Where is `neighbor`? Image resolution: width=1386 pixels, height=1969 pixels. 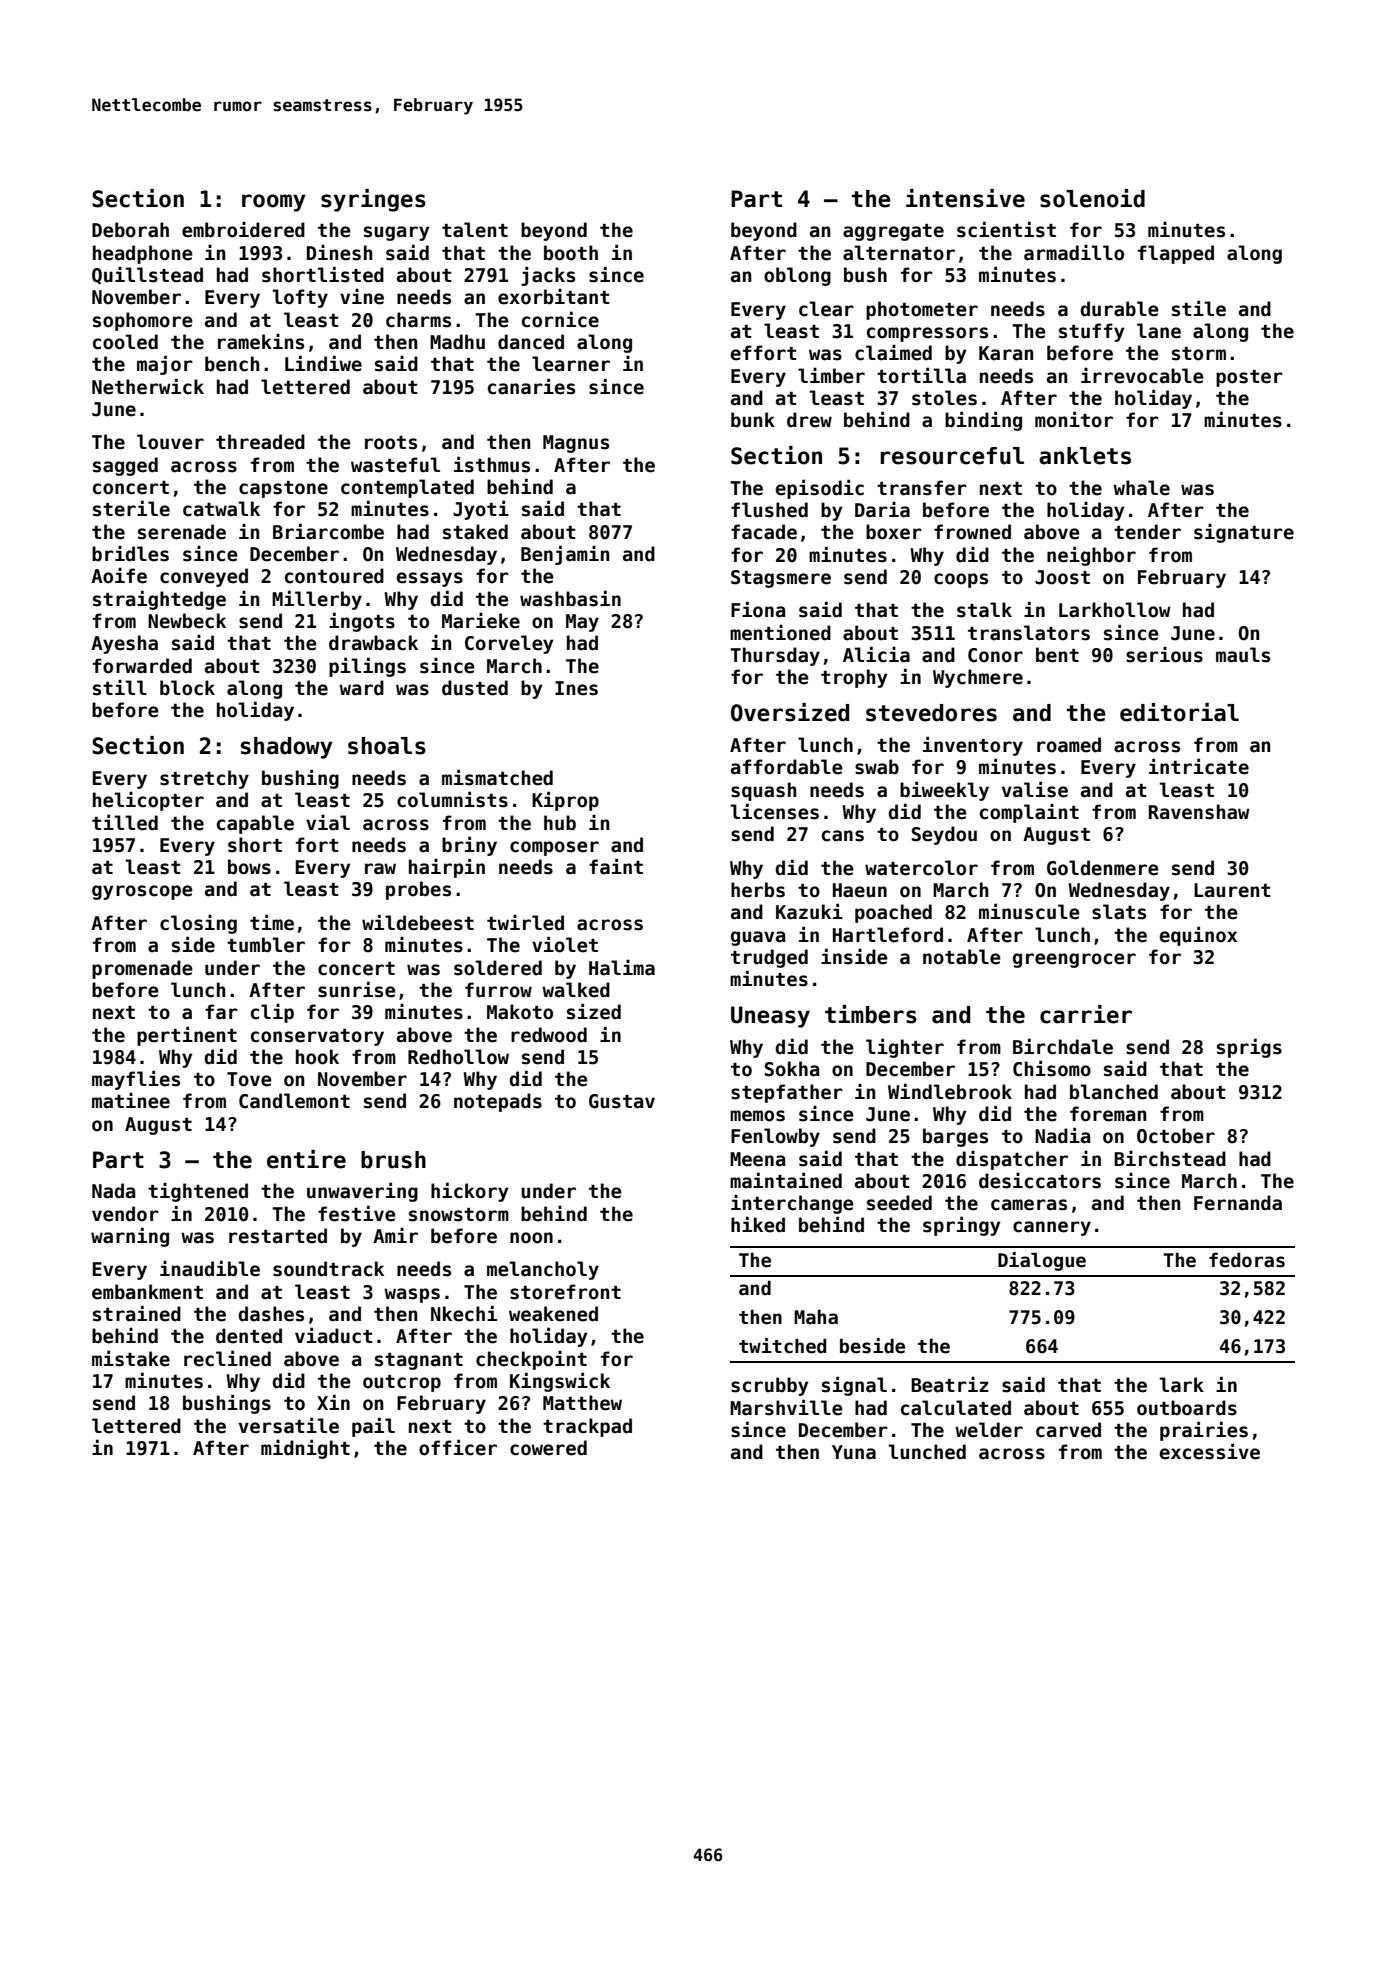
neighbor is located at coordinates (1091, 556).
